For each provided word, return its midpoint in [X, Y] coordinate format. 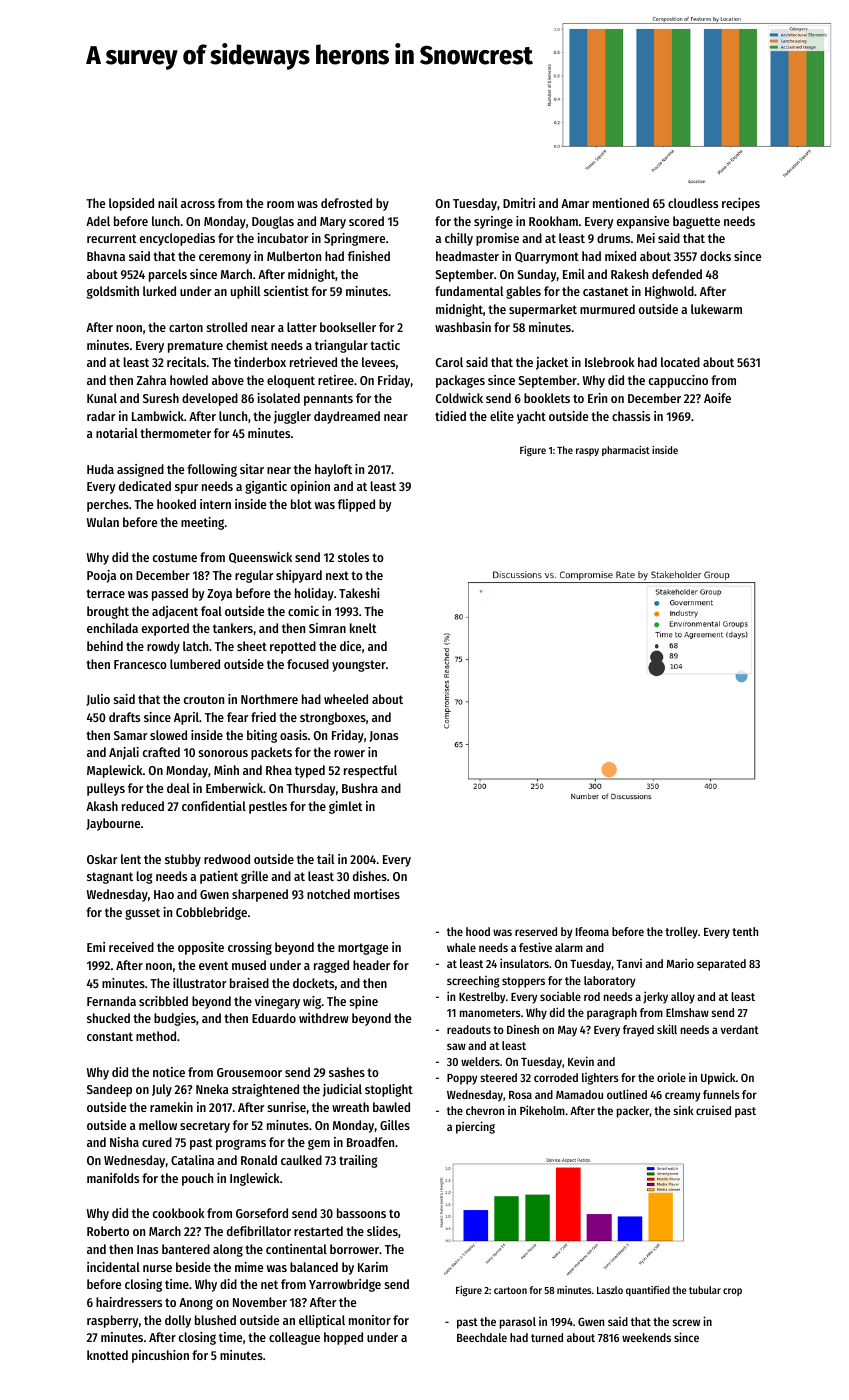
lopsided [131, 204]
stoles [353, 557]
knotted [107, 1355]
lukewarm [716, 309]
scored [366, 221]
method [156, 1036]
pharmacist [626, 451]
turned [547, 1337]
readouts [469, 1029]
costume [175, 557]
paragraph [612, 1014]
